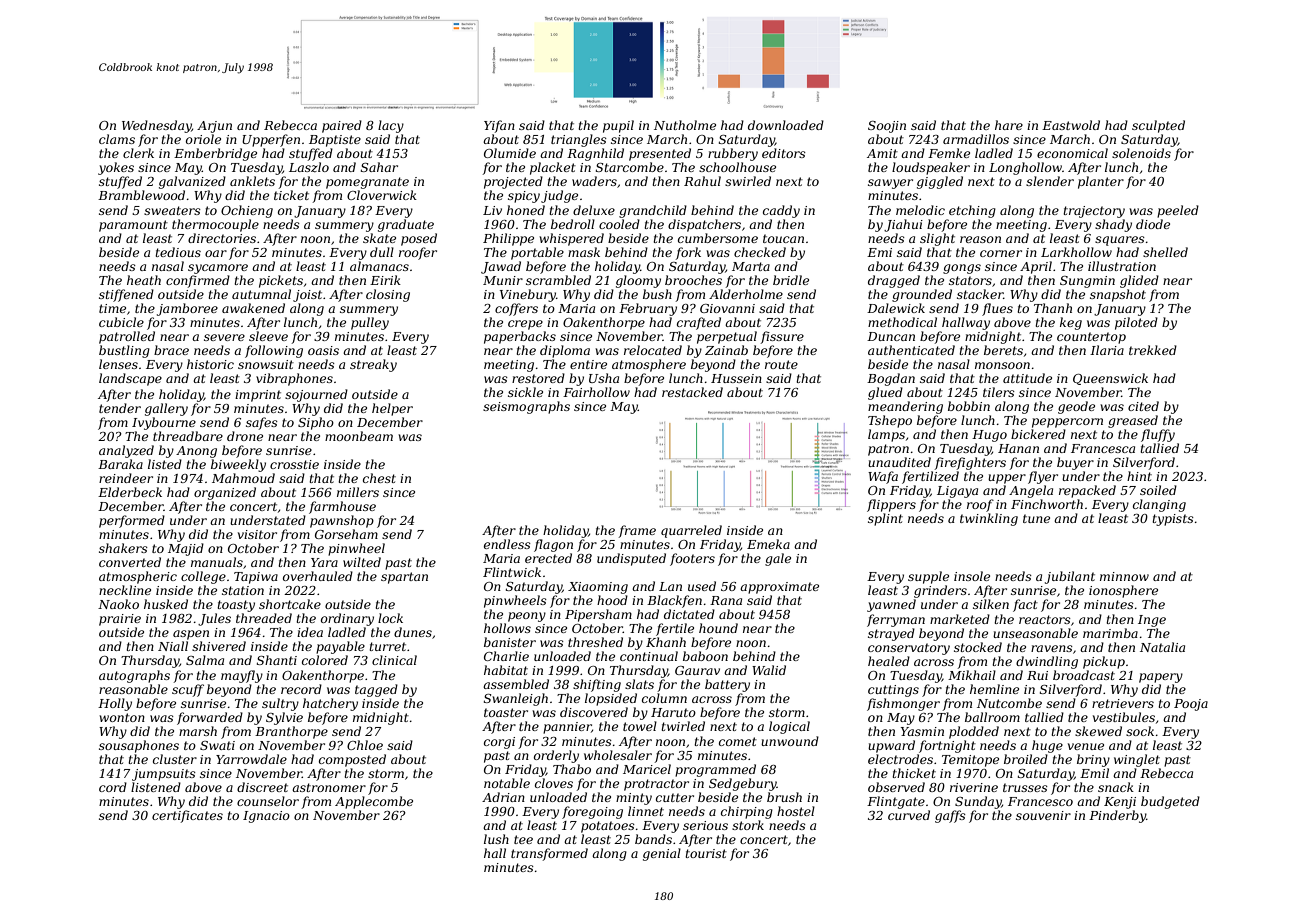 This image has height=924, width=1308. I want to click on Ignacio, so click(266, 817).
